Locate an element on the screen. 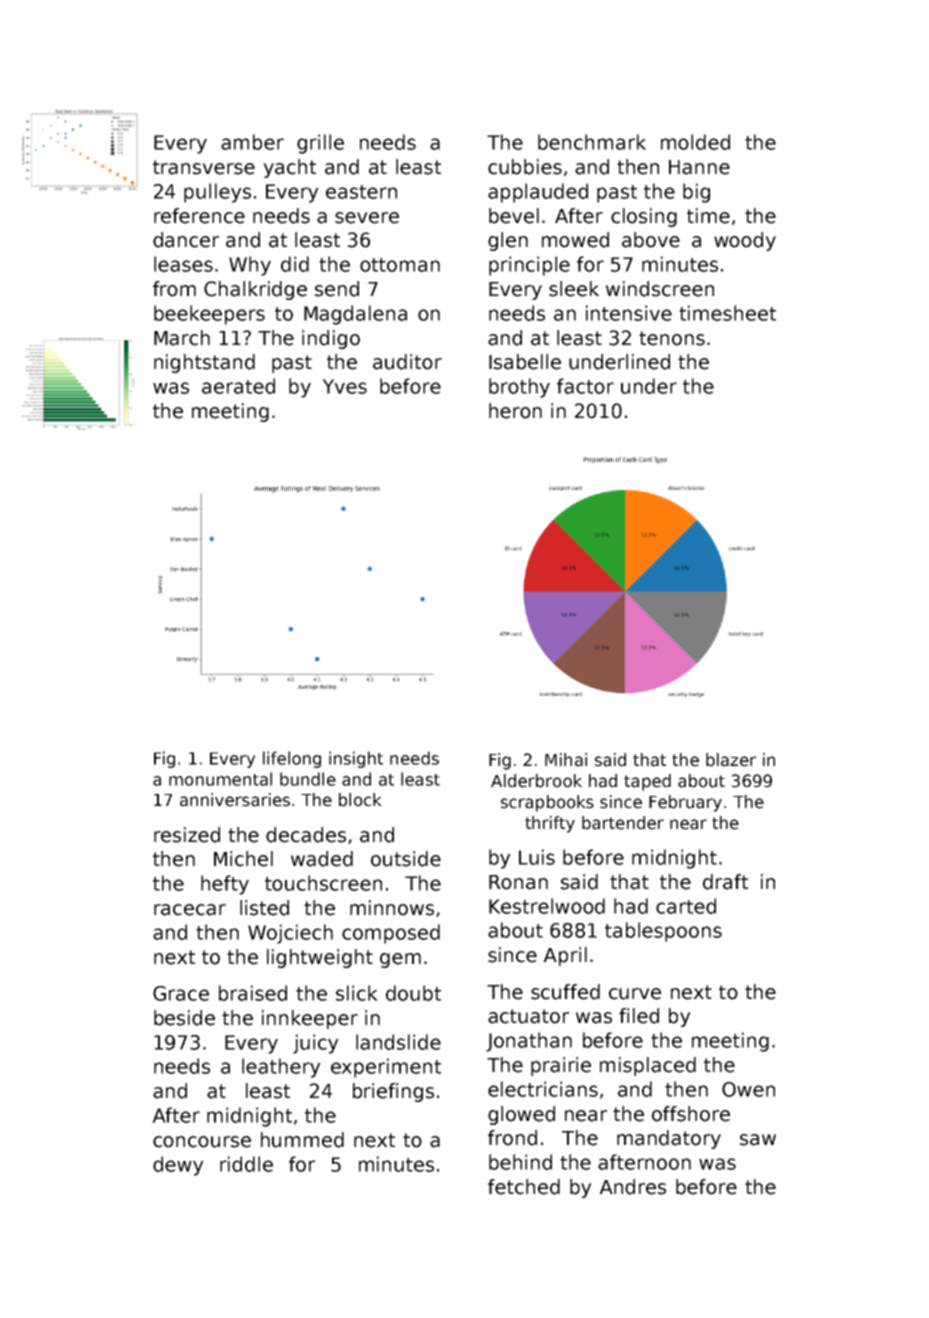 The image size is (929, 1318). lifelong is located at coordinates (292, 759).
